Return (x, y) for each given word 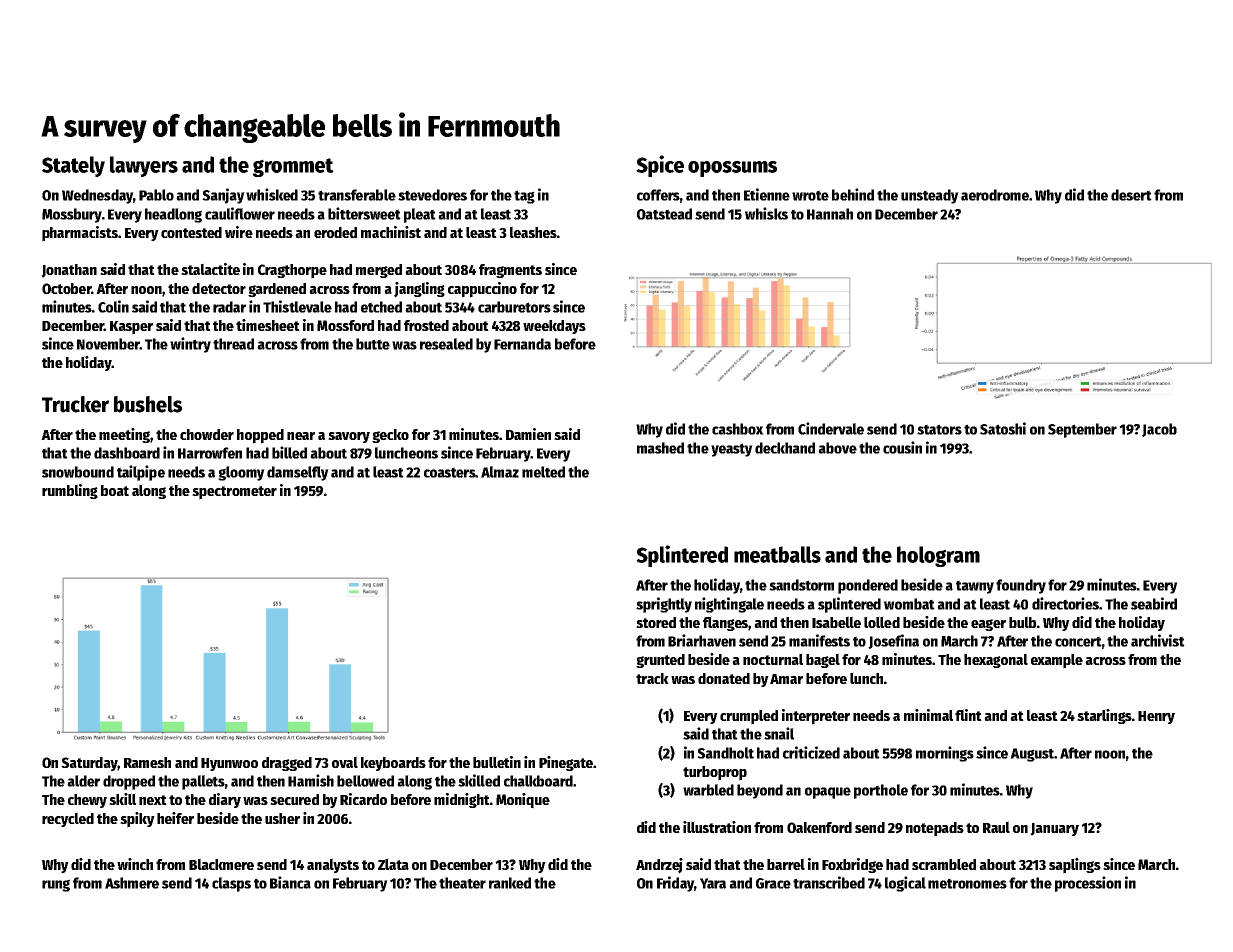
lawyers (144, 166)
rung (56, 885)
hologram (938, 556)
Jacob (1159, 430)
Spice (660, 166)
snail (779, 733)
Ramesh (147, 762)
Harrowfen (210, 453)
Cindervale (831, 428)
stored (656, 622)
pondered (868, 586)
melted (543, 472)
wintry (190, 345)
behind (853, 194)
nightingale (729, 605)
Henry (1156, 717)
